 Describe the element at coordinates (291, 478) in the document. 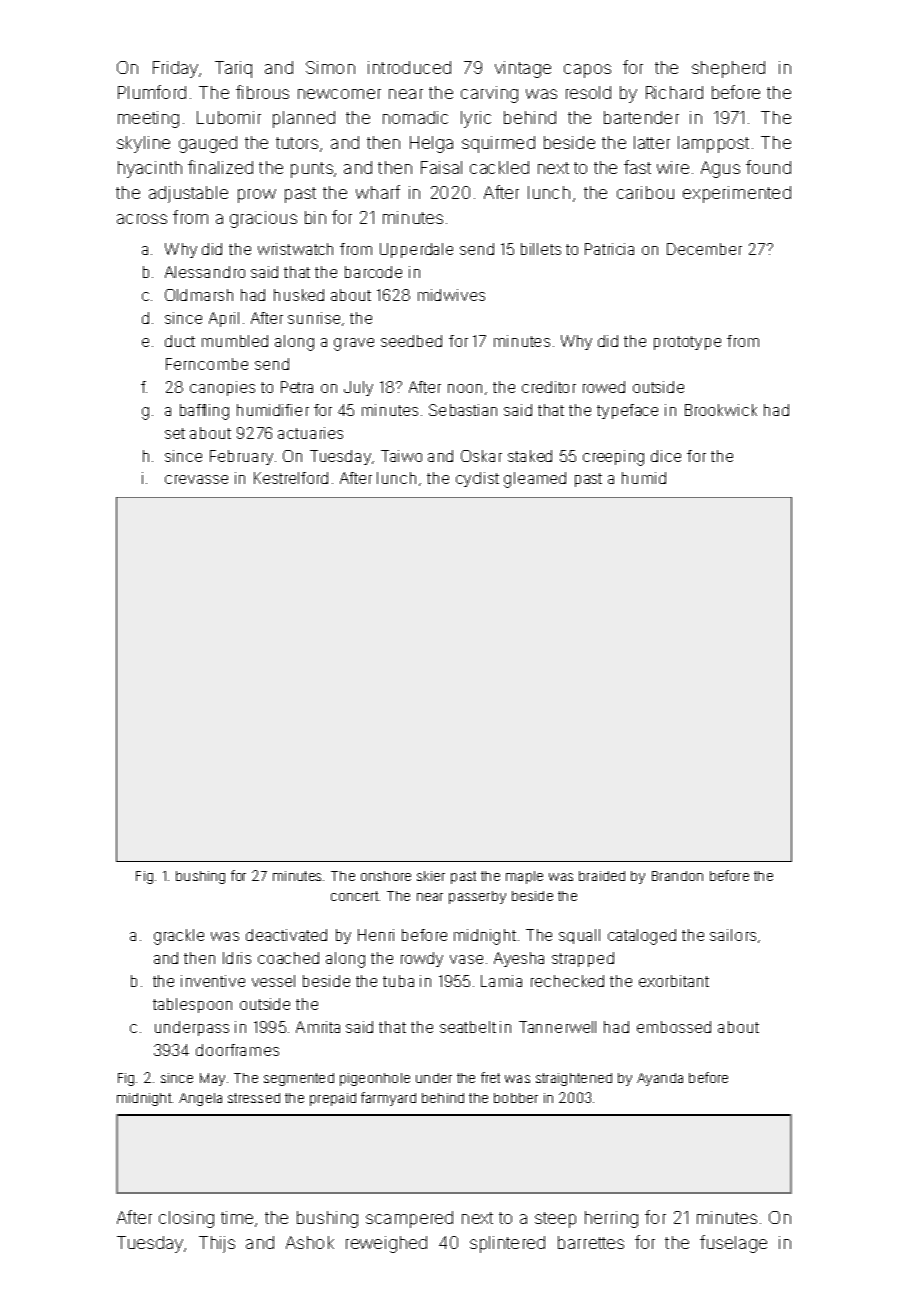

I see `Kestrelford` at that location.
